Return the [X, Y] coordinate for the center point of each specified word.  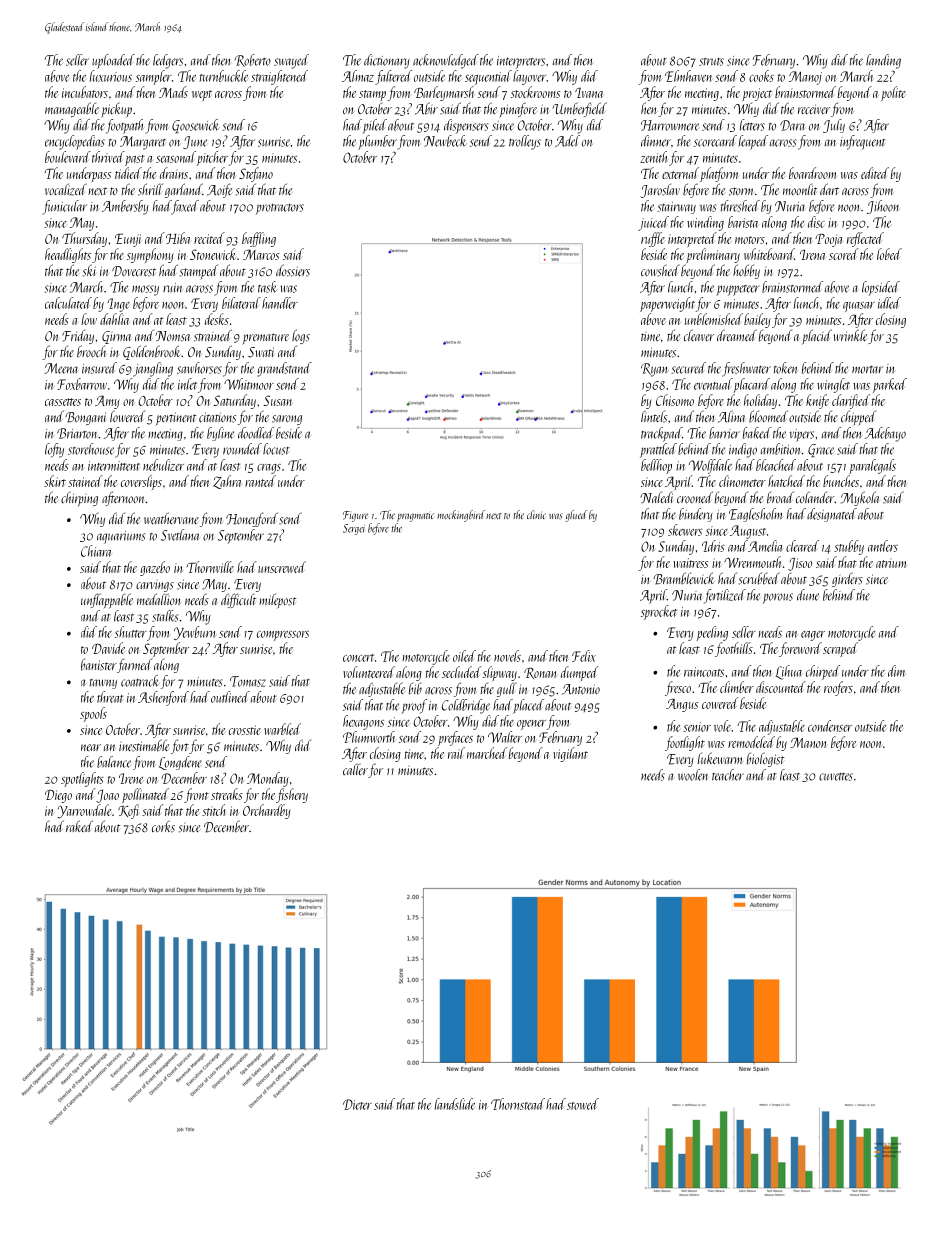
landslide [455, 1104]
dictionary [387, 61]
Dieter [357, 1104]
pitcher [212, 158]
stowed [583, 1104]
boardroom [812, 173]
